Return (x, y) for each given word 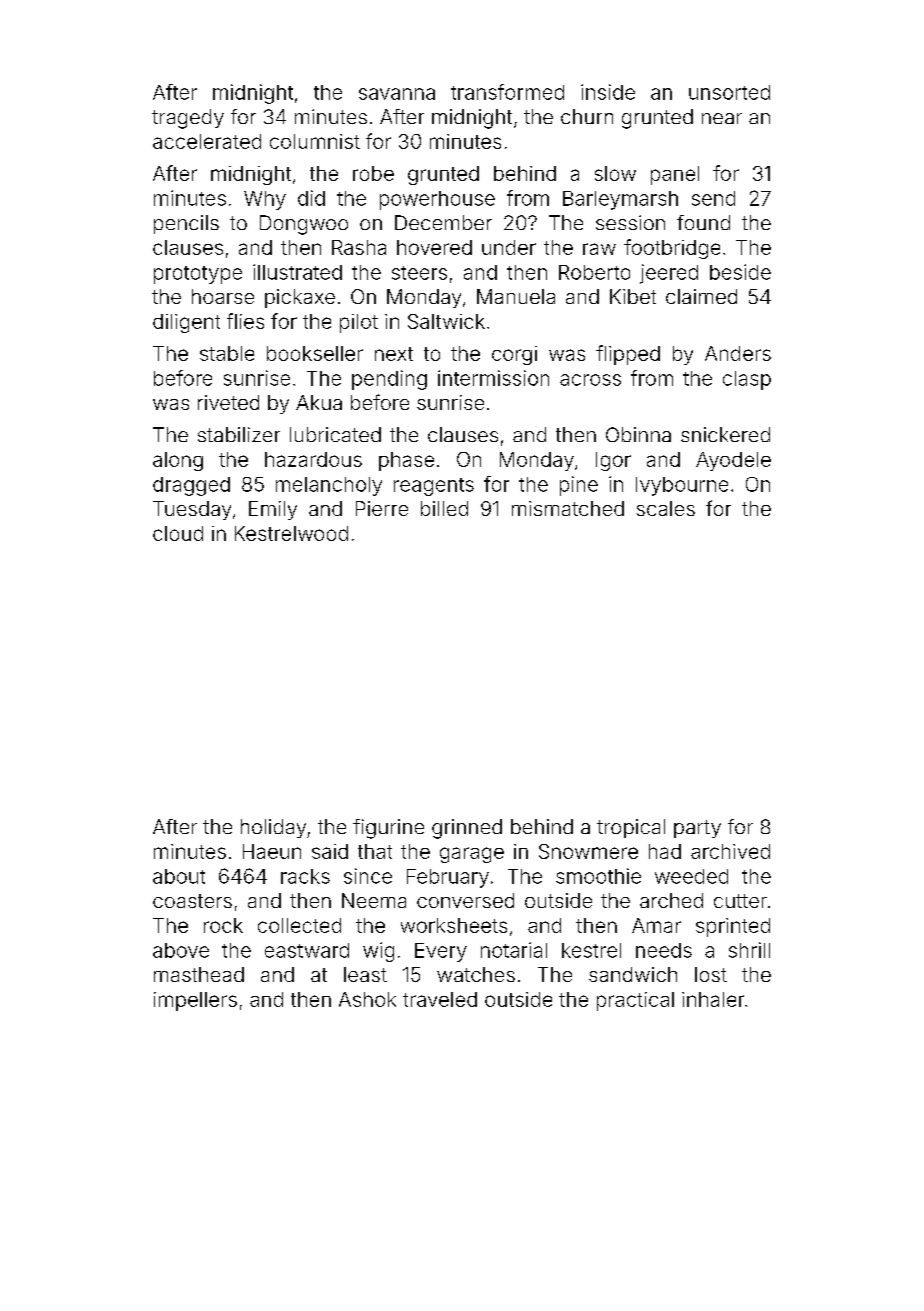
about (179, 876)
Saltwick (446, 321)
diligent (186, 323)
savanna (397, 94)
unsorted (729, 92)
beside (740, 272)
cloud (178, 533)
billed (444, 508)
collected (299, 925)
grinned (467, 829)
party (697, 829)
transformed (507, 92)
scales (666, 508)
